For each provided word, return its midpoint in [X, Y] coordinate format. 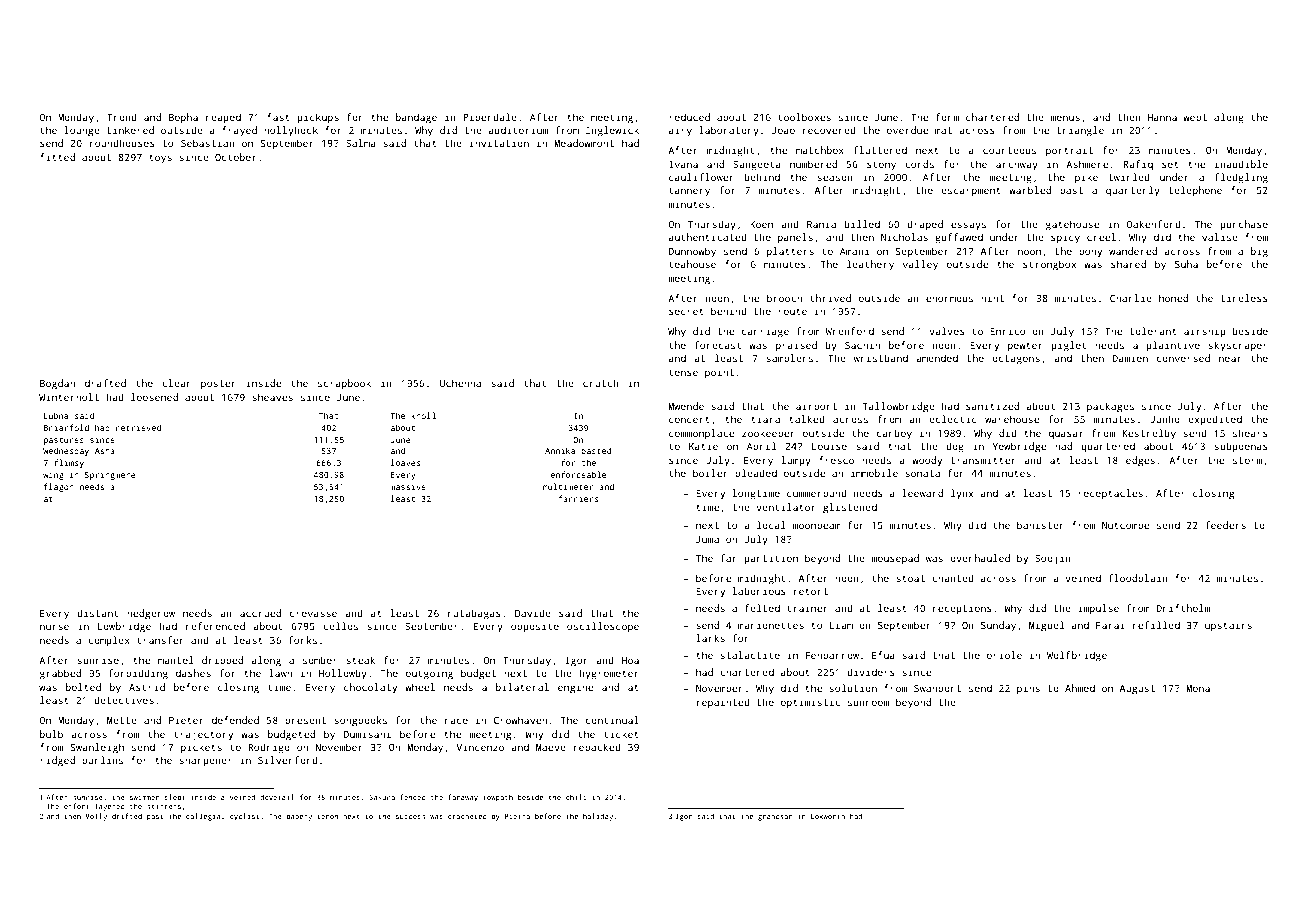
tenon [327, 816]
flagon [59, 487]
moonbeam [817, 525]
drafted [105, 383]
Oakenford [1154, 224]
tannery [689, 192]
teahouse [692, 264]
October [236, 157]
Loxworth [828, 816]
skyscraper [1238, 346]
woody [927, 461]
